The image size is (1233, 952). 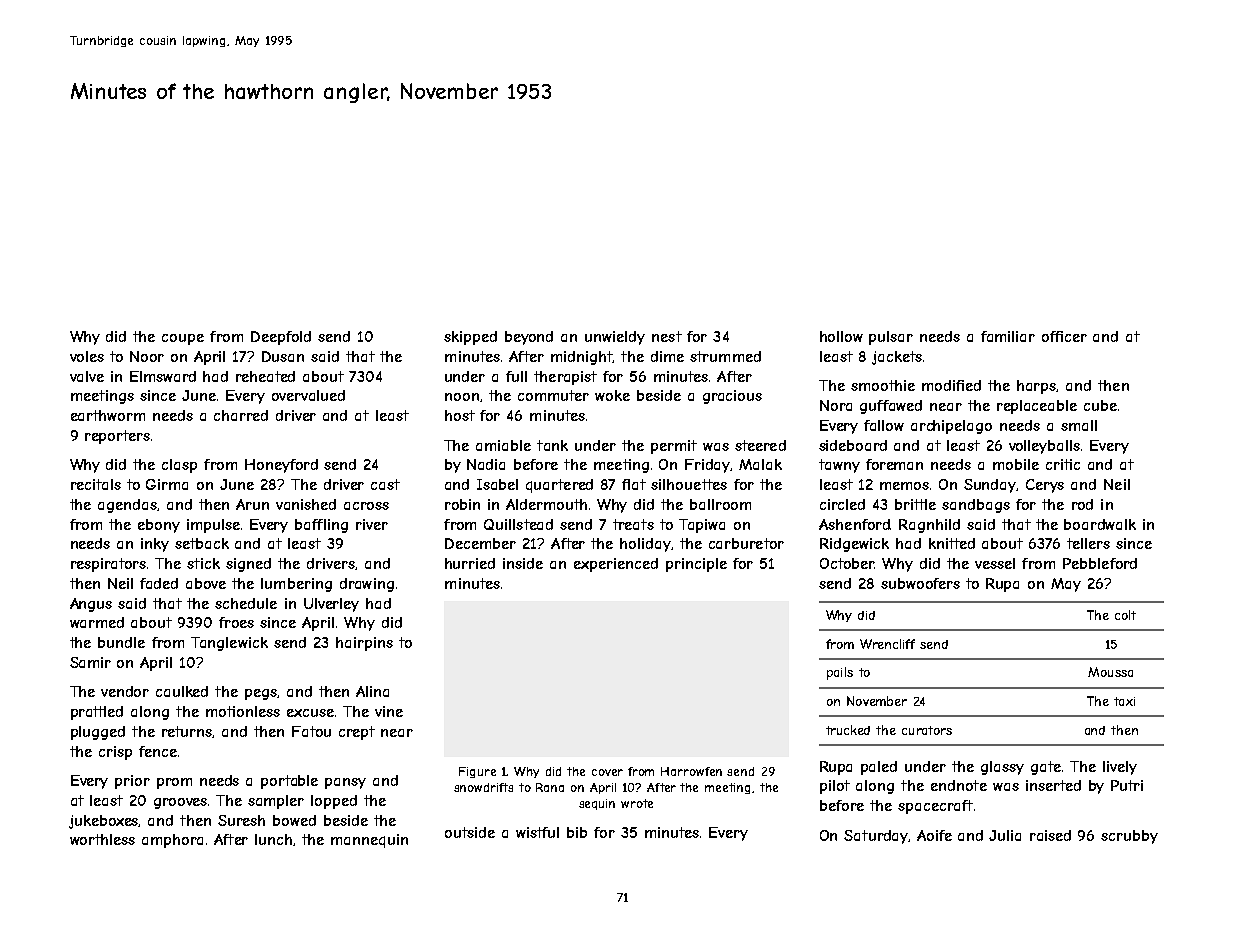 What do you see at coordinates (1082, 504) in the document?
I see `rod` at bounding box center [1082, 504].
